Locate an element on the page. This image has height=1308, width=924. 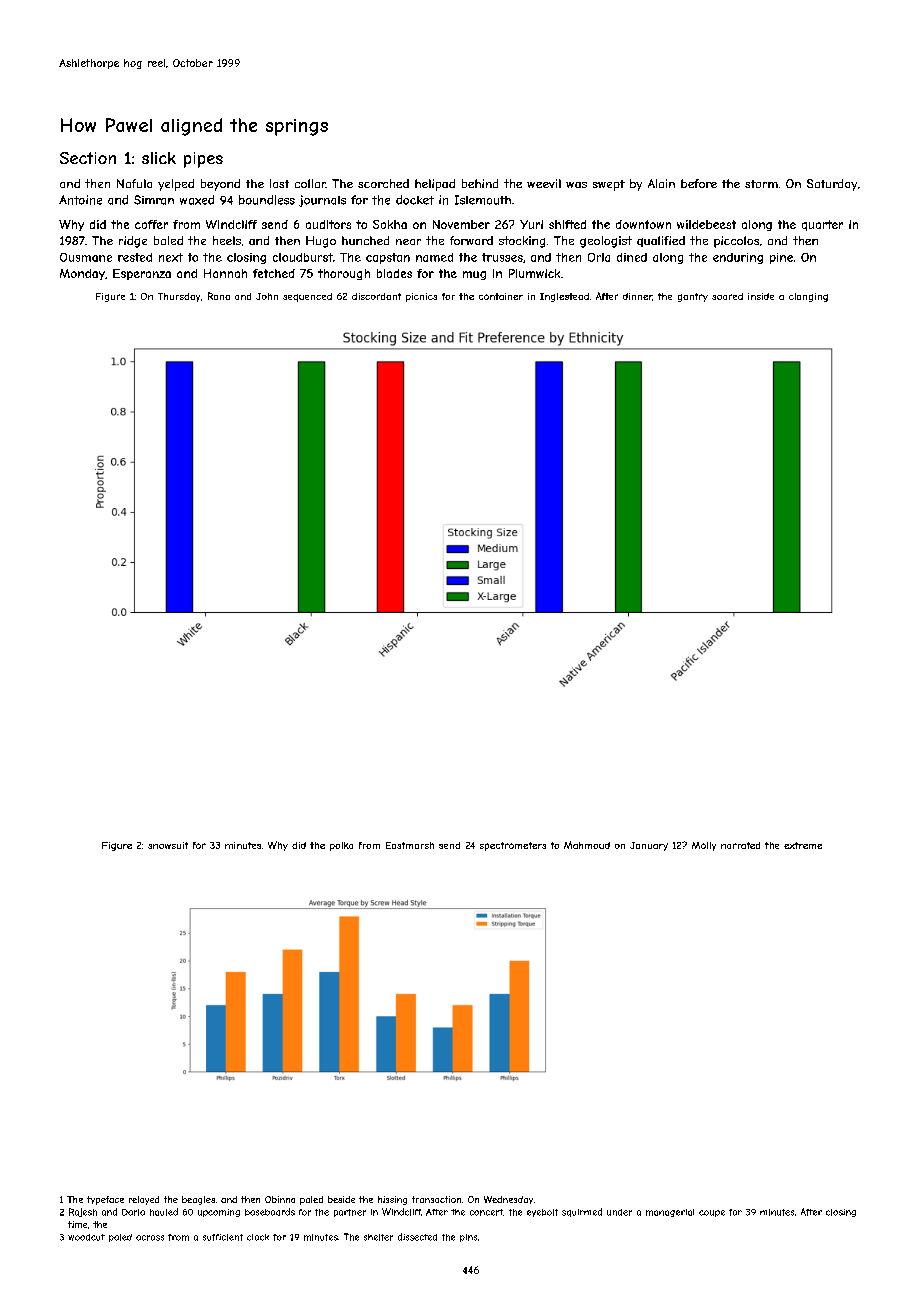
coupe is located at coordinates (712, 1213).
